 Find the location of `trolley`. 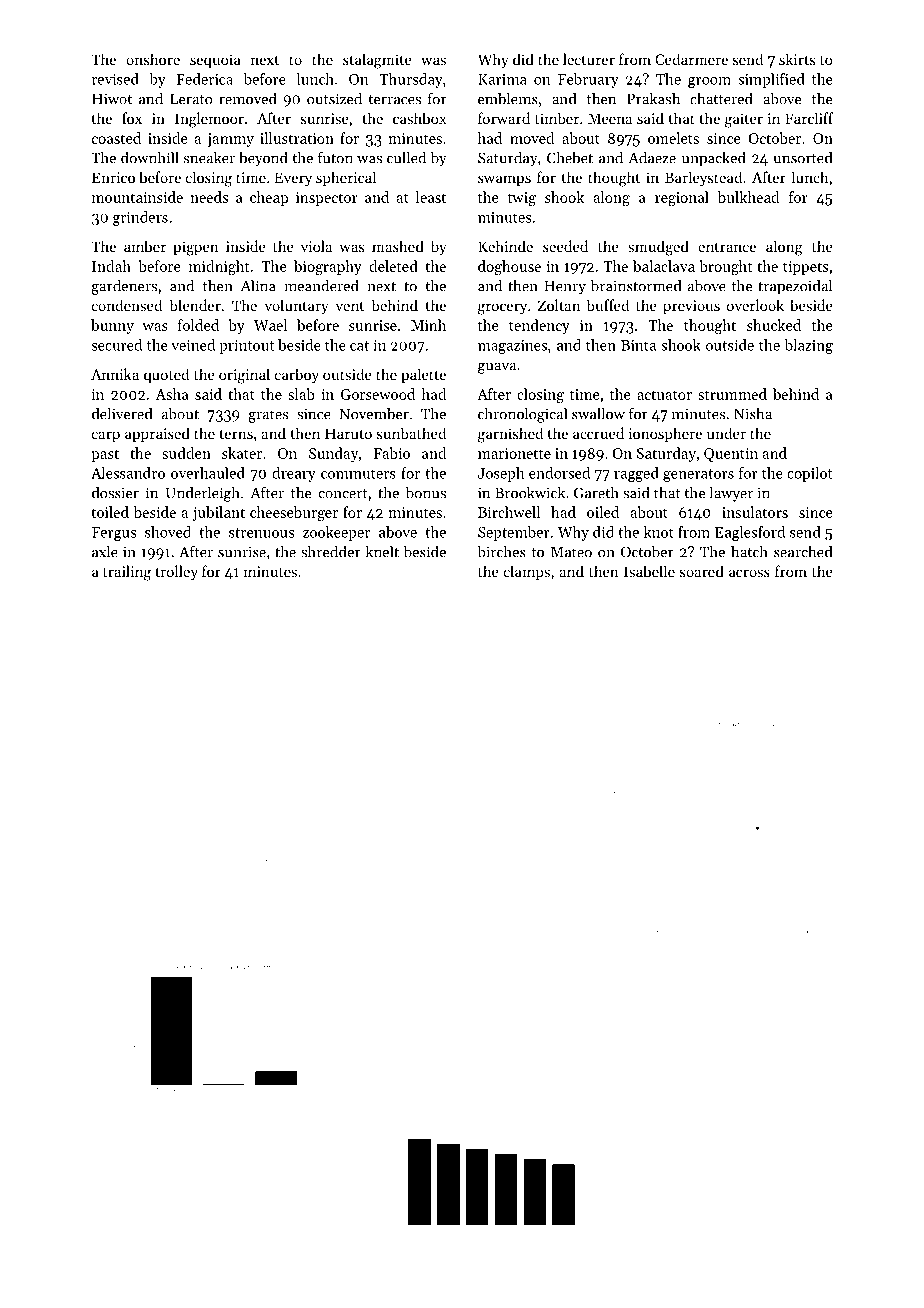

trolley is located at coordinates (177, 573).
